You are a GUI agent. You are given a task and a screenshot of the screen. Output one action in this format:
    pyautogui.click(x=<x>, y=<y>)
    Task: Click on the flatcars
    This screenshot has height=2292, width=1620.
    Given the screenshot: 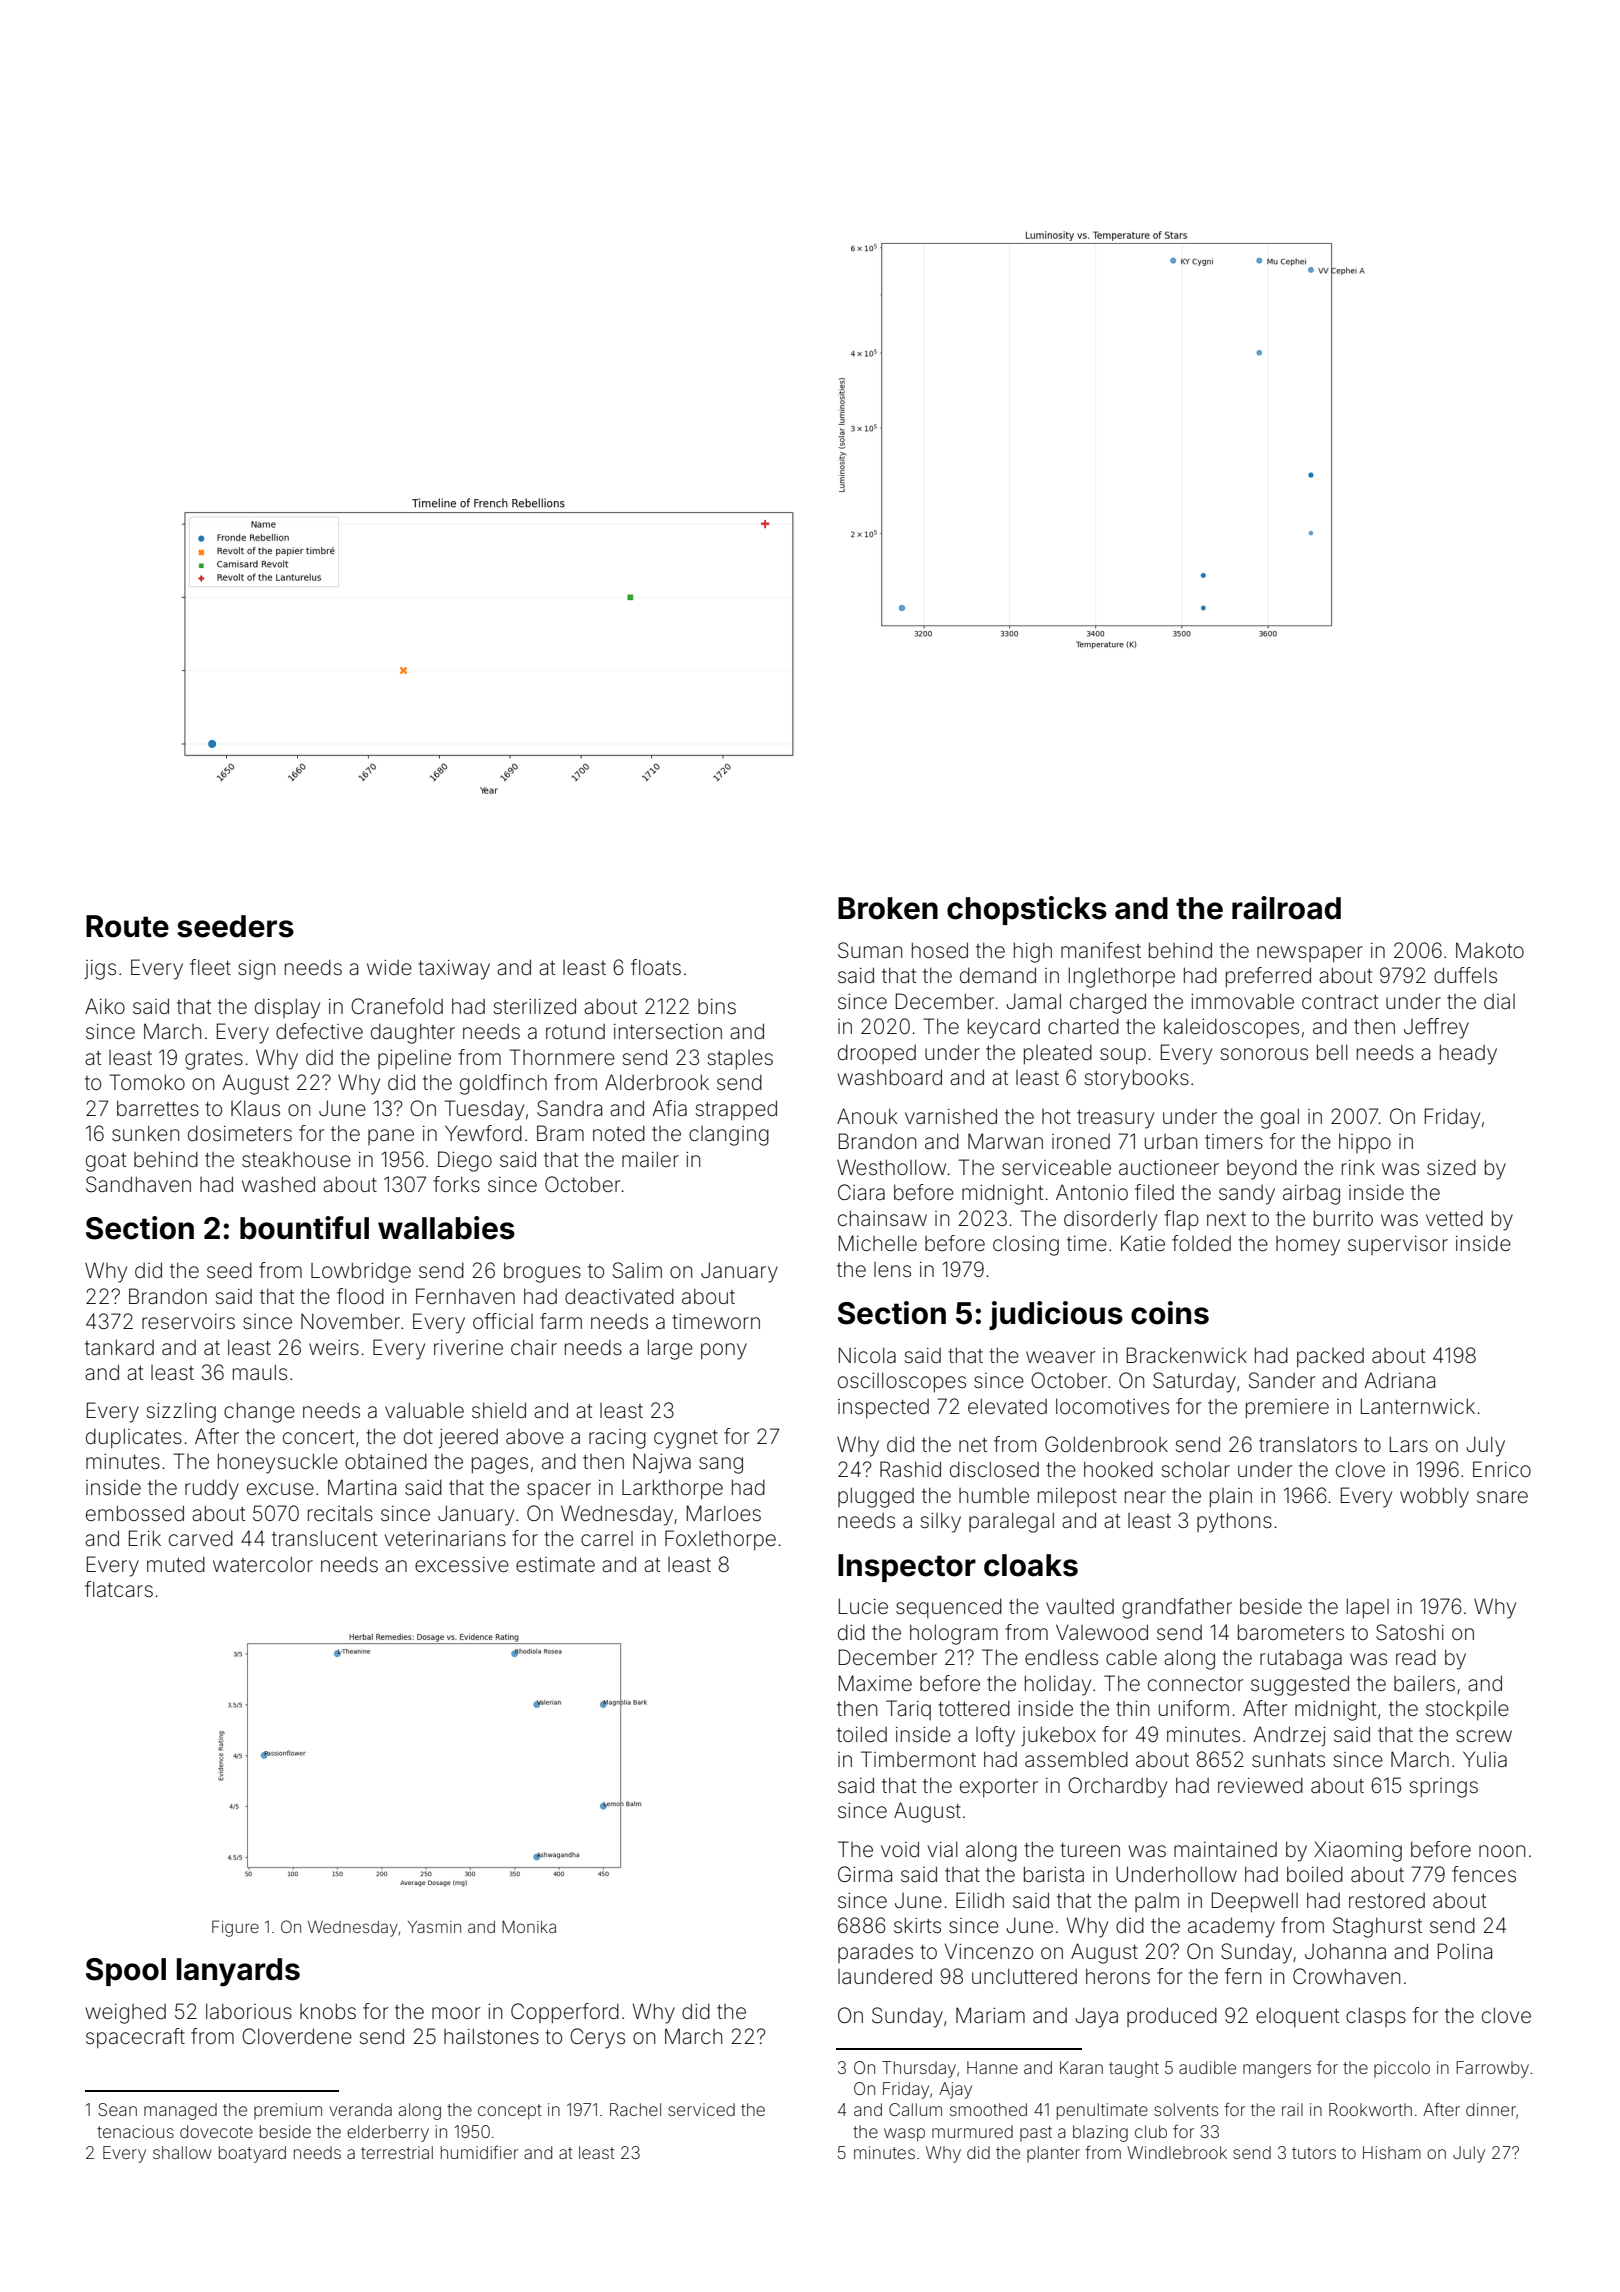 What is the action you would take?
    pyautogui.click(x=119, y=1589)
